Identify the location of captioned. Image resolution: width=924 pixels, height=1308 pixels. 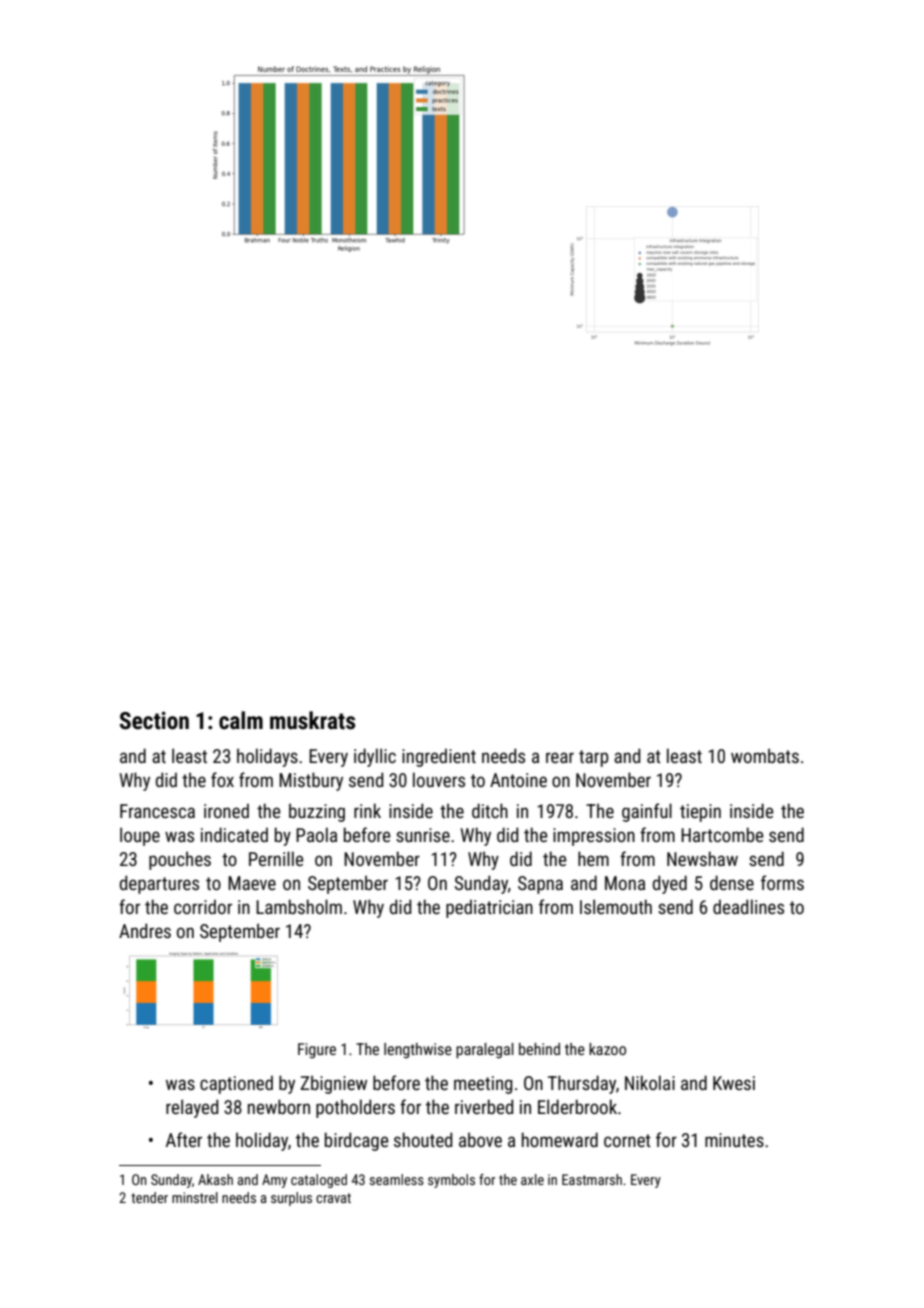
(236, 1085).
